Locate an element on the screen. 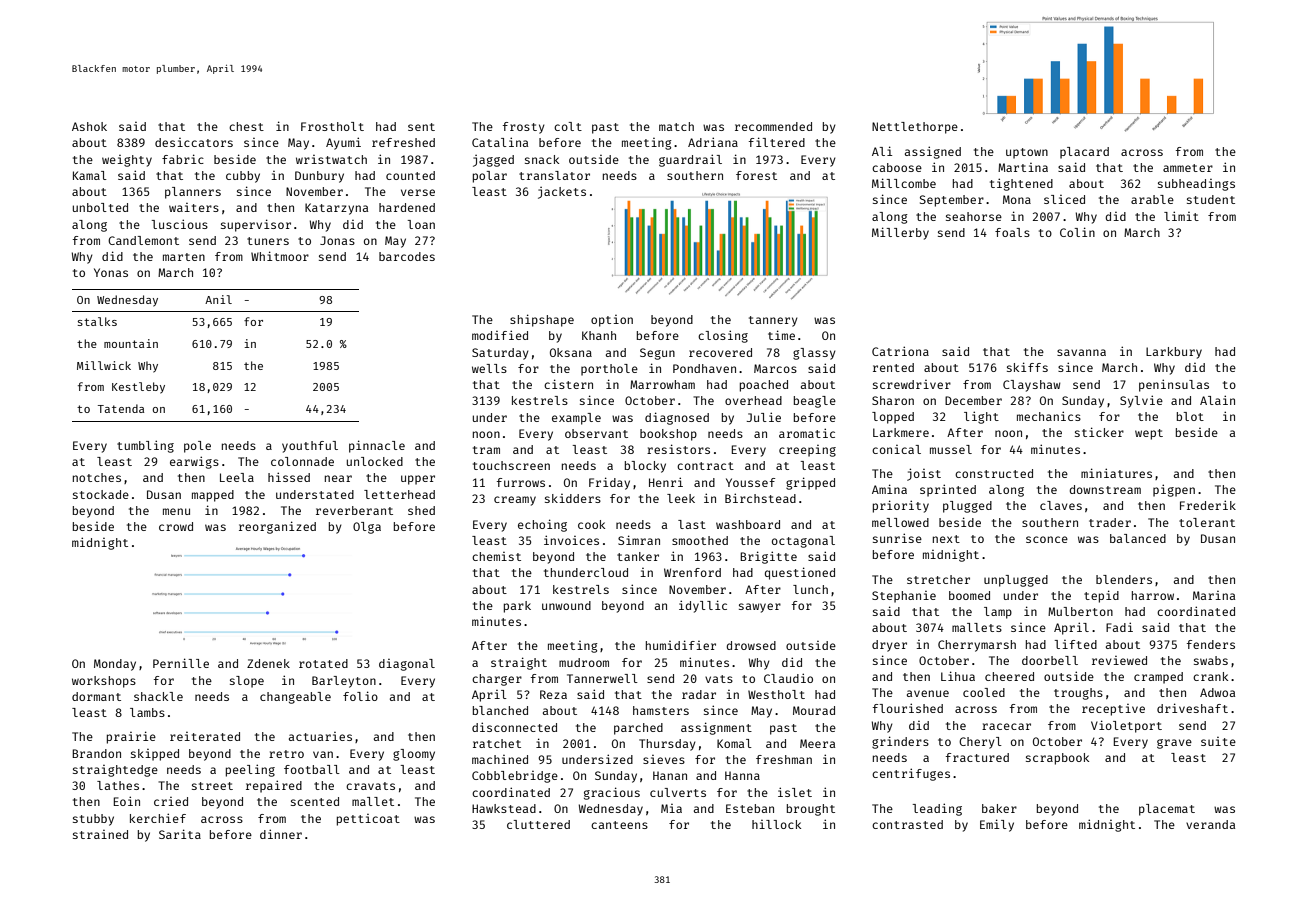  placemat is located at coordinates (1167, 810).
